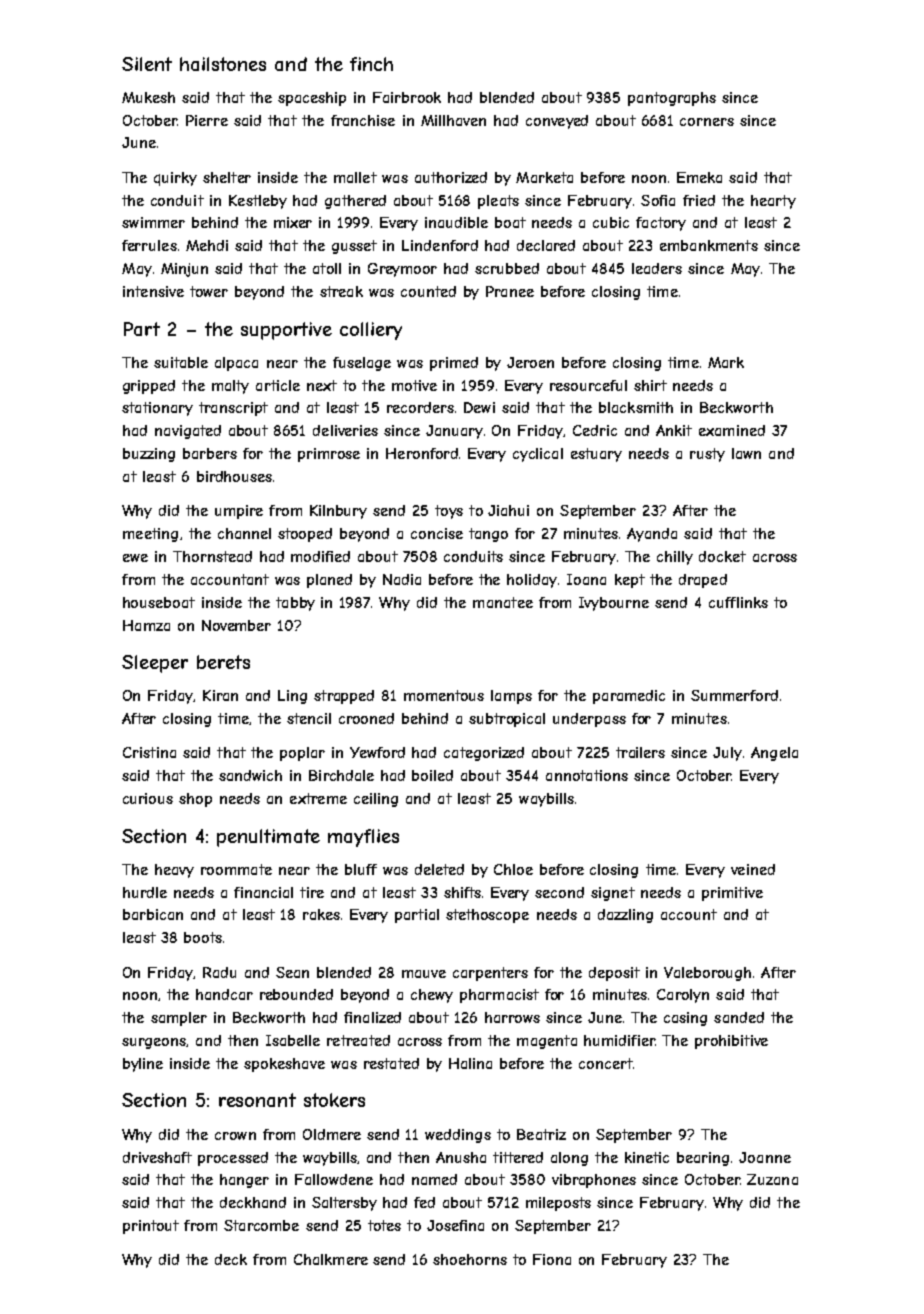 This image has width=924, height=1314. Describe the element at coordinates (331, 1259) in the image. I see `Chalkmere` at that location.
